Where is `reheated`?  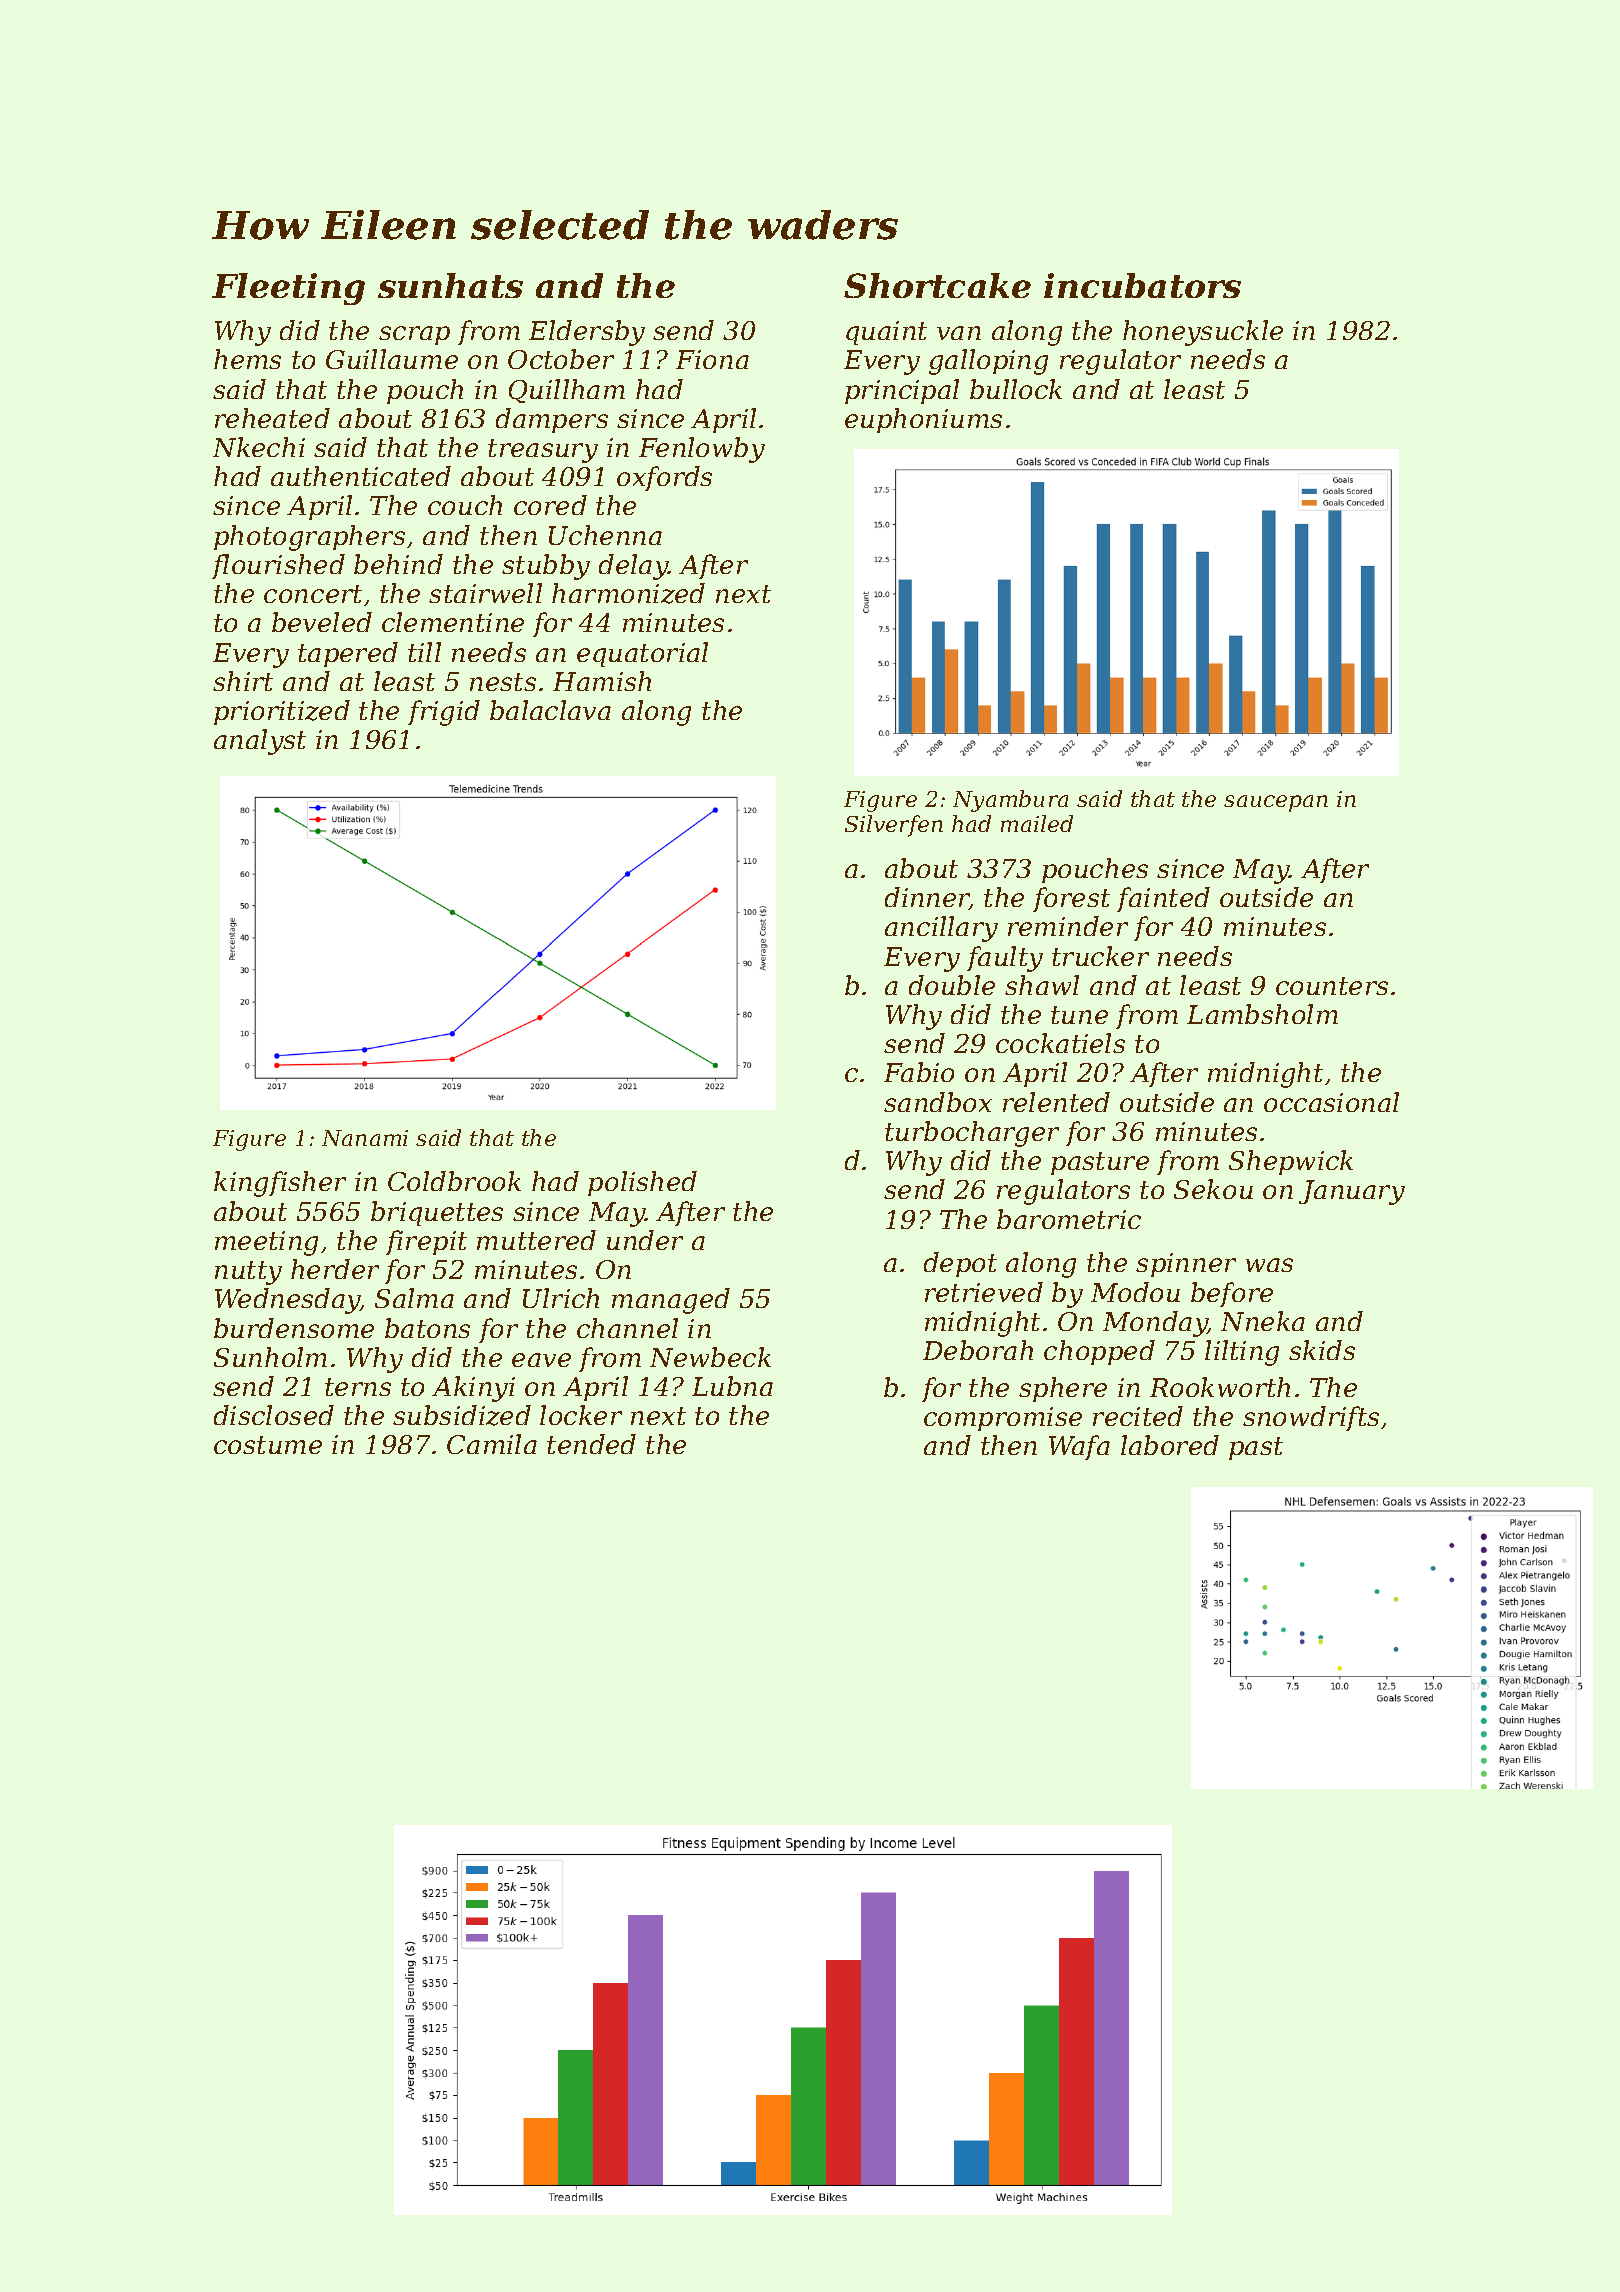 reheated is located at coordinates (272, 418).
